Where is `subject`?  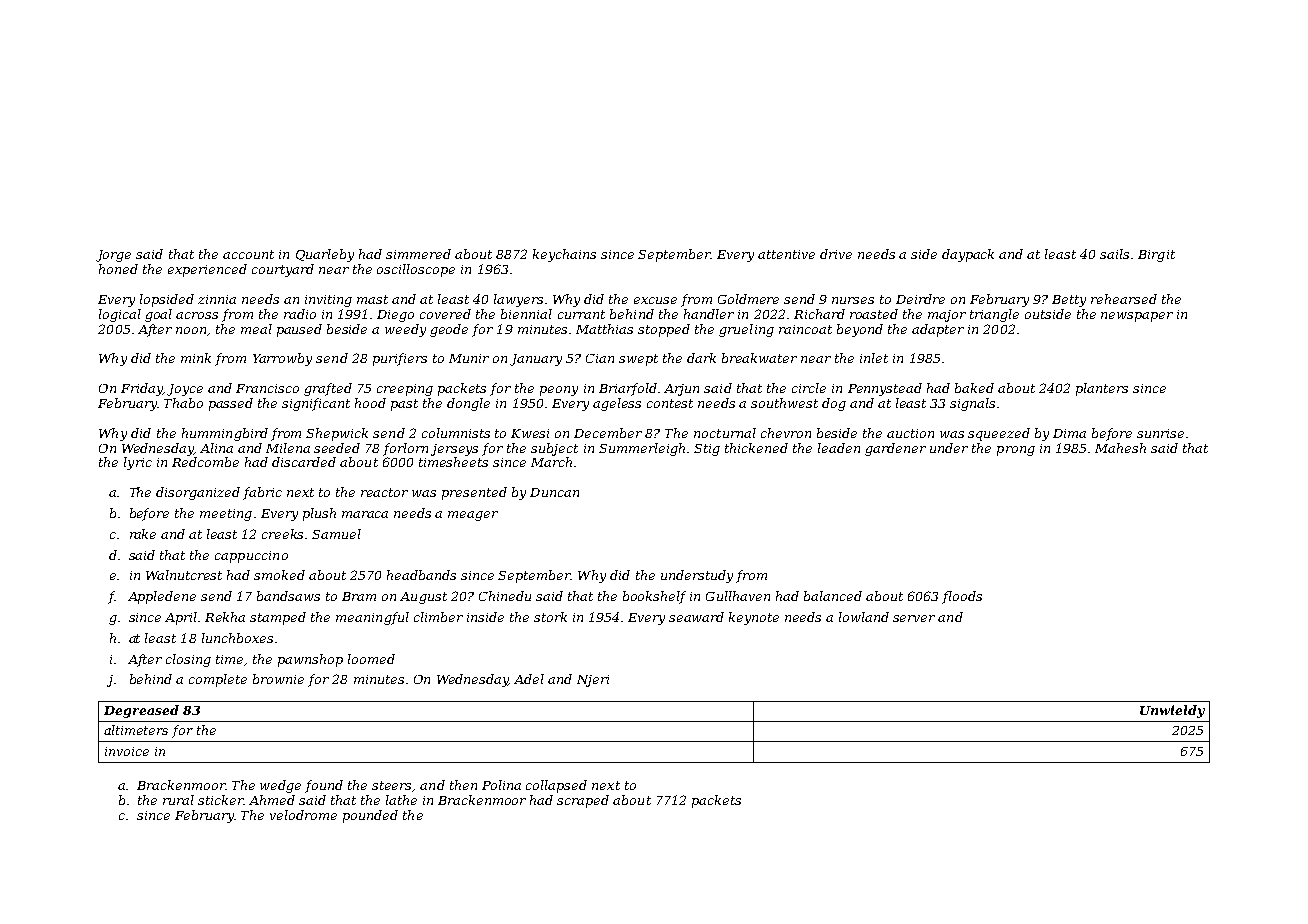 subject is located at coordinates (554, 449).
